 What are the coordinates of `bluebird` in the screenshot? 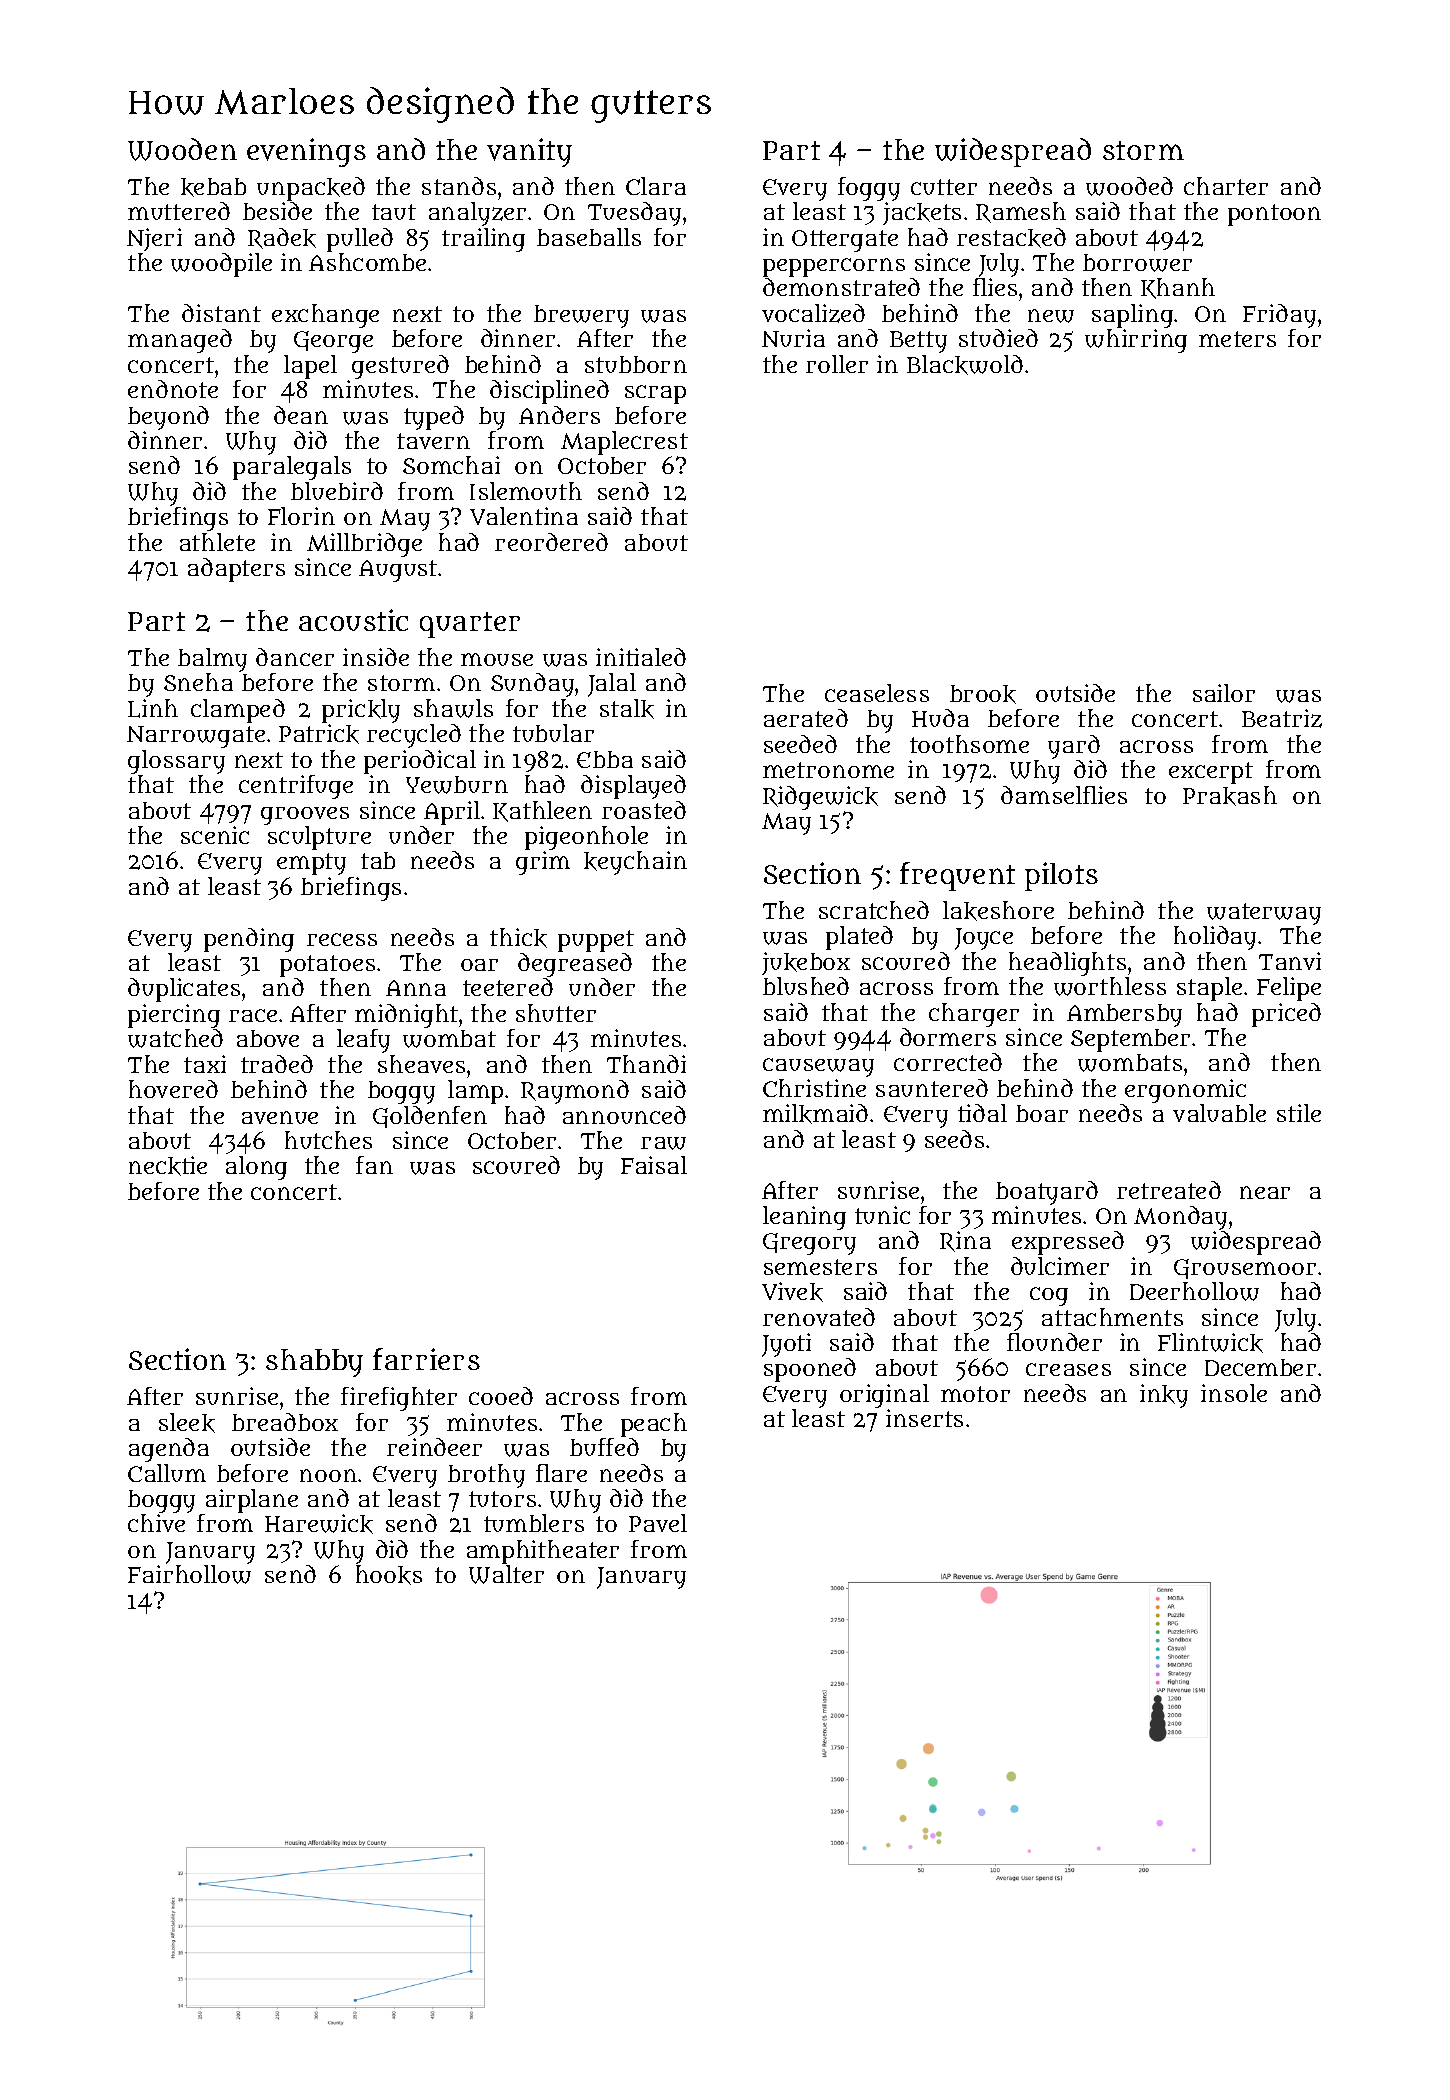 It's located at (337, 491).
